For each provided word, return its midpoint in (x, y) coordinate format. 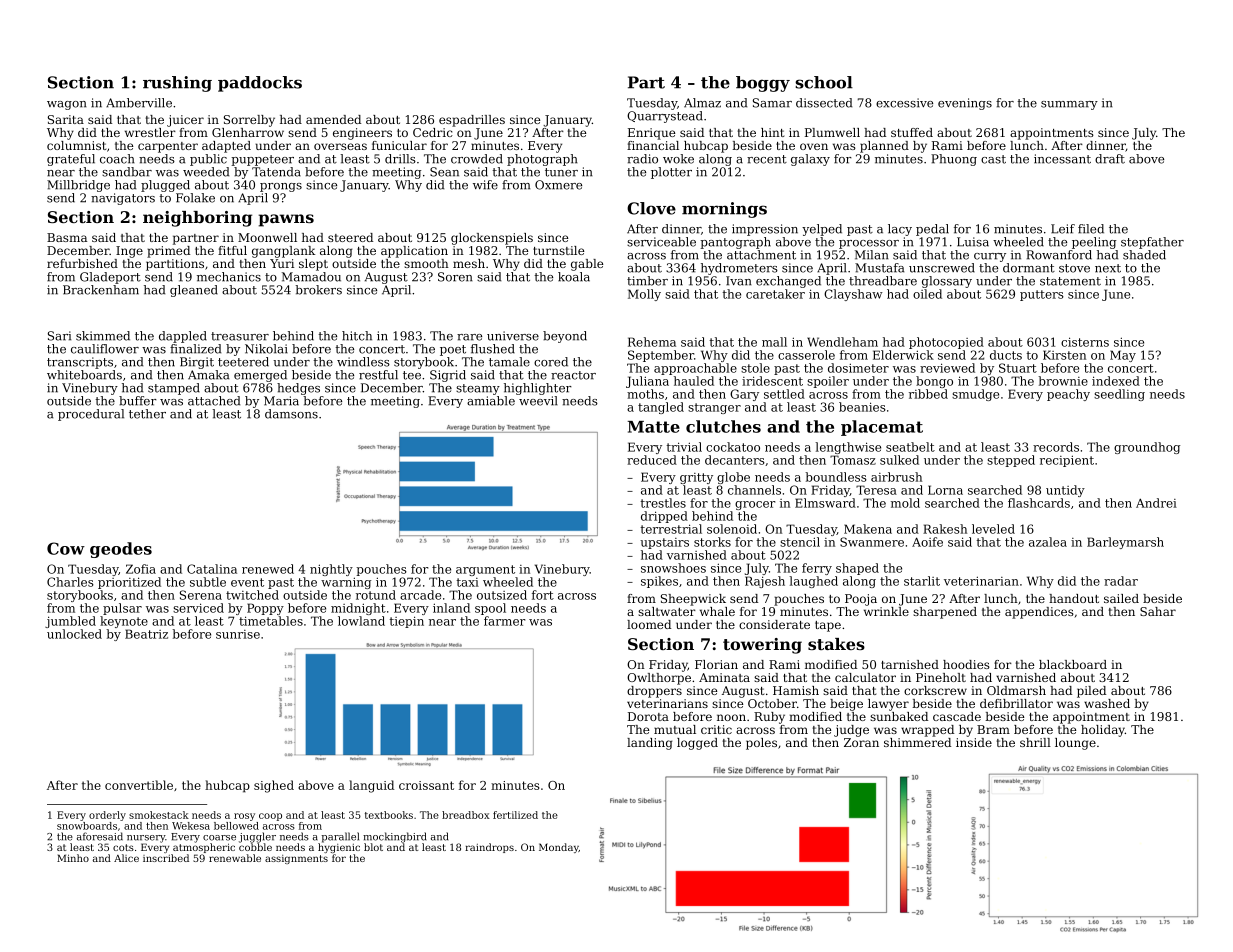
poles (761, 744)
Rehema (652, 342)
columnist (76, 145)
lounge (1075, 744)
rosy (244, 817)
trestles (663, 503)
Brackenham (101, 290)
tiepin (406, 622)
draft (1110, 159)
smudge (975, 395)
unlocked (74, 634)
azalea (1048, 542)
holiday (1103, 731)
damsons (291, 414)
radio (642, 159)
